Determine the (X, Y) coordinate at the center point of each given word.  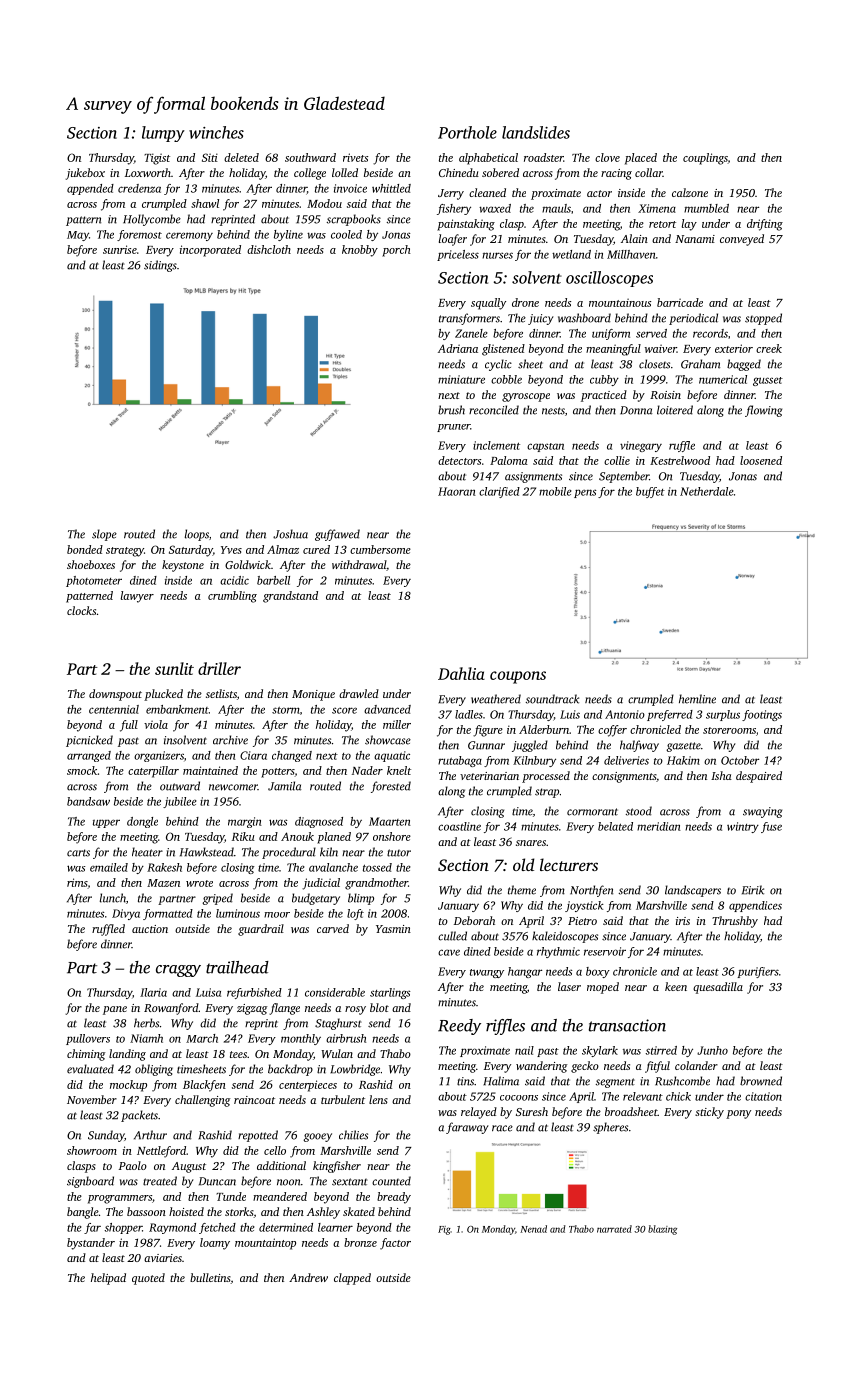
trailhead (237, 967)
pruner (453, 428)
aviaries (163, 1258)
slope (104, 535)
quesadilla (718, 988)
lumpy (163, 134)
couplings (705, 159)
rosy (355, 1010)
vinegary (641, 446)
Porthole (467, 132)
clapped (352, 1279)
